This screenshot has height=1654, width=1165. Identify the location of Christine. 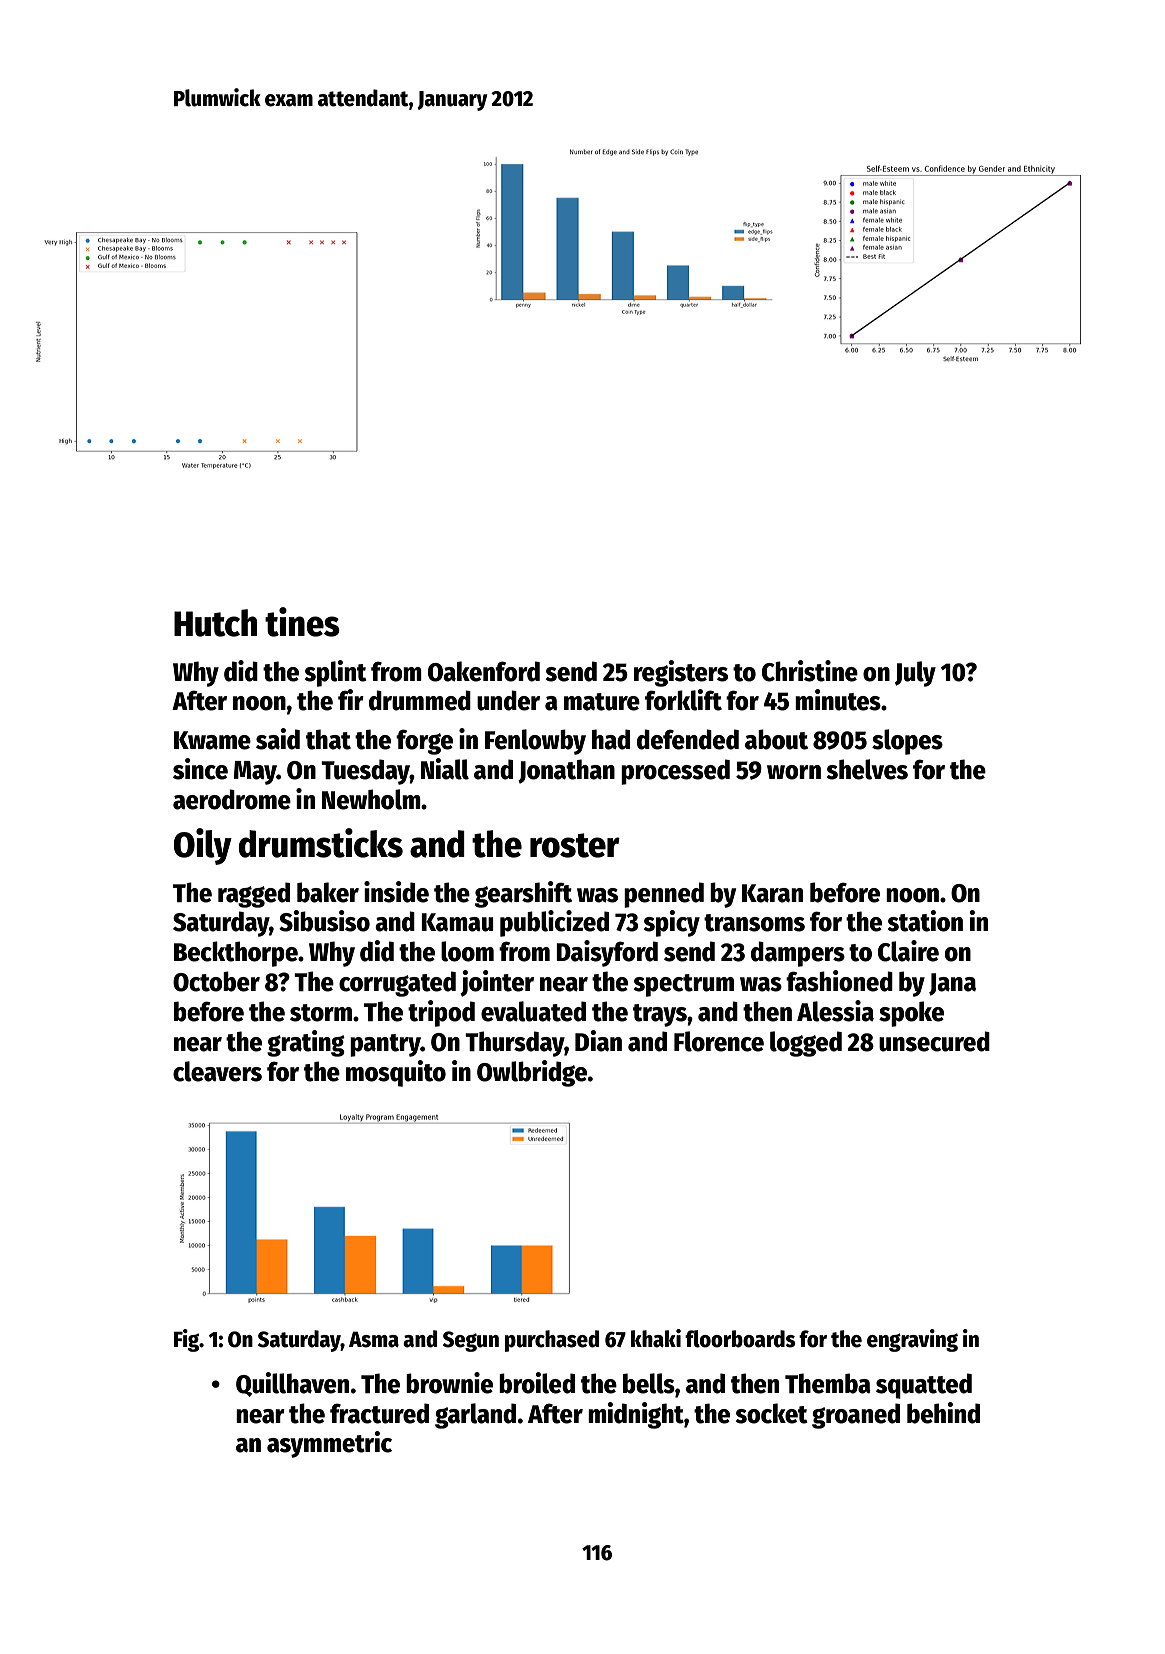
(810, 671).
